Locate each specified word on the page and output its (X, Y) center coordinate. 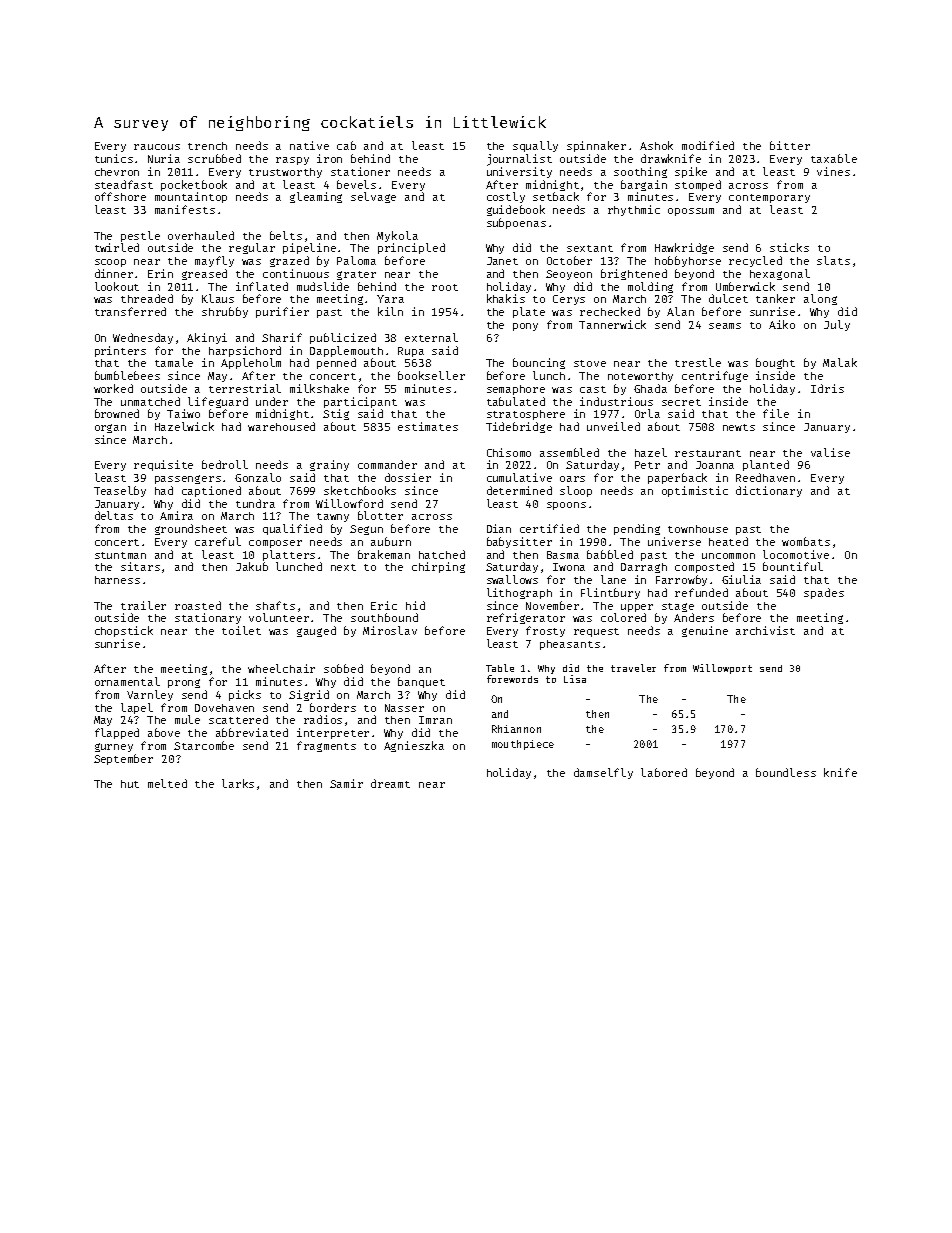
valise (830, 452)
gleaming (316, 197)
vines (833, 171)
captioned (211, 491)
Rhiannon (516, 729)
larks (238, 783)
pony (525, 327)
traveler (633, 668)
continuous (296, 273)
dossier (408, 477)
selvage (373, 197)
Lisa (575, 679)
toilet (241, 630)
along (820, 299)
